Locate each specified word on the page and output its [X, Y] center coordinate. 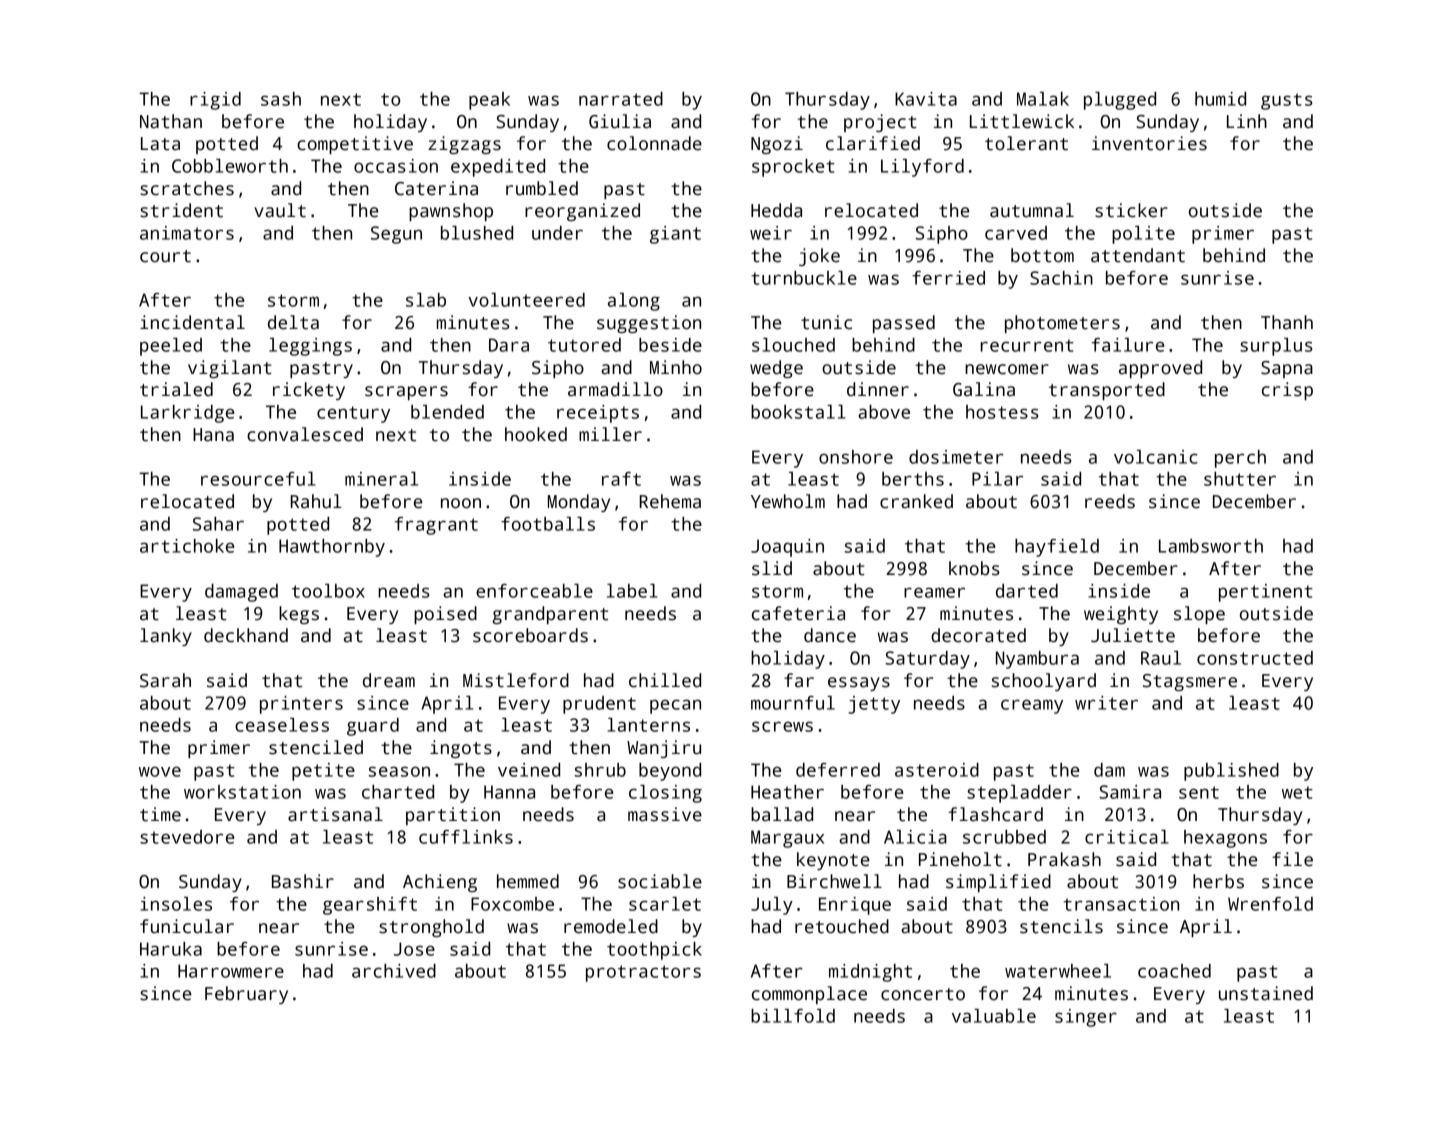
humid [1220, 99]
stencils [1061, 926]
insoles [176, 904]
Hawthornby [332, 548]
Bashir [303, 881]
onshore [856, 457]
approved [1160, 369]
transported [1107, 391]
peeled [171, 347]
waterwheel [1058, 971]
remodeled [611, 926]
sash [281, 99]
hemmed [528, 881]
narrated [621, 99]
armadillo [615, 389]
